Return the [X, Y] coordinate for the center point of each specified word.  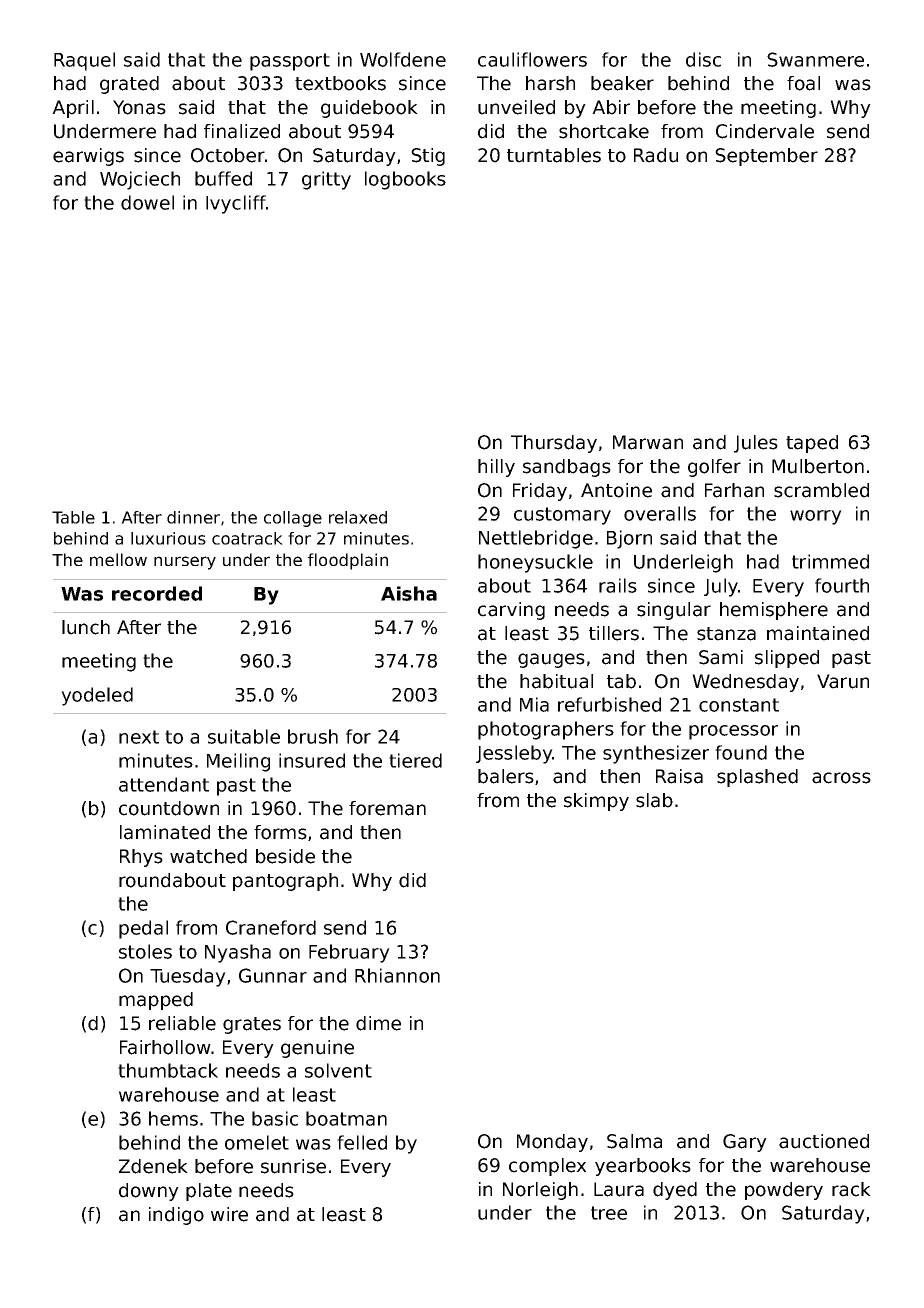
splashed [757, 778]
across [841, 778]
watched [208, 856]
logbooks [405, 180]
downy [149, 1192]
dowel [147, 202]
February [349, 953]
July [721, 587]
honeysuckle [535, 563]
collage [293, 519]
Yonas [139, 107]
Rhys [141, 858]
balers [506, 776]
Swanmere [815, 59]
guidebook [369, 109]
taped [812, 444]
